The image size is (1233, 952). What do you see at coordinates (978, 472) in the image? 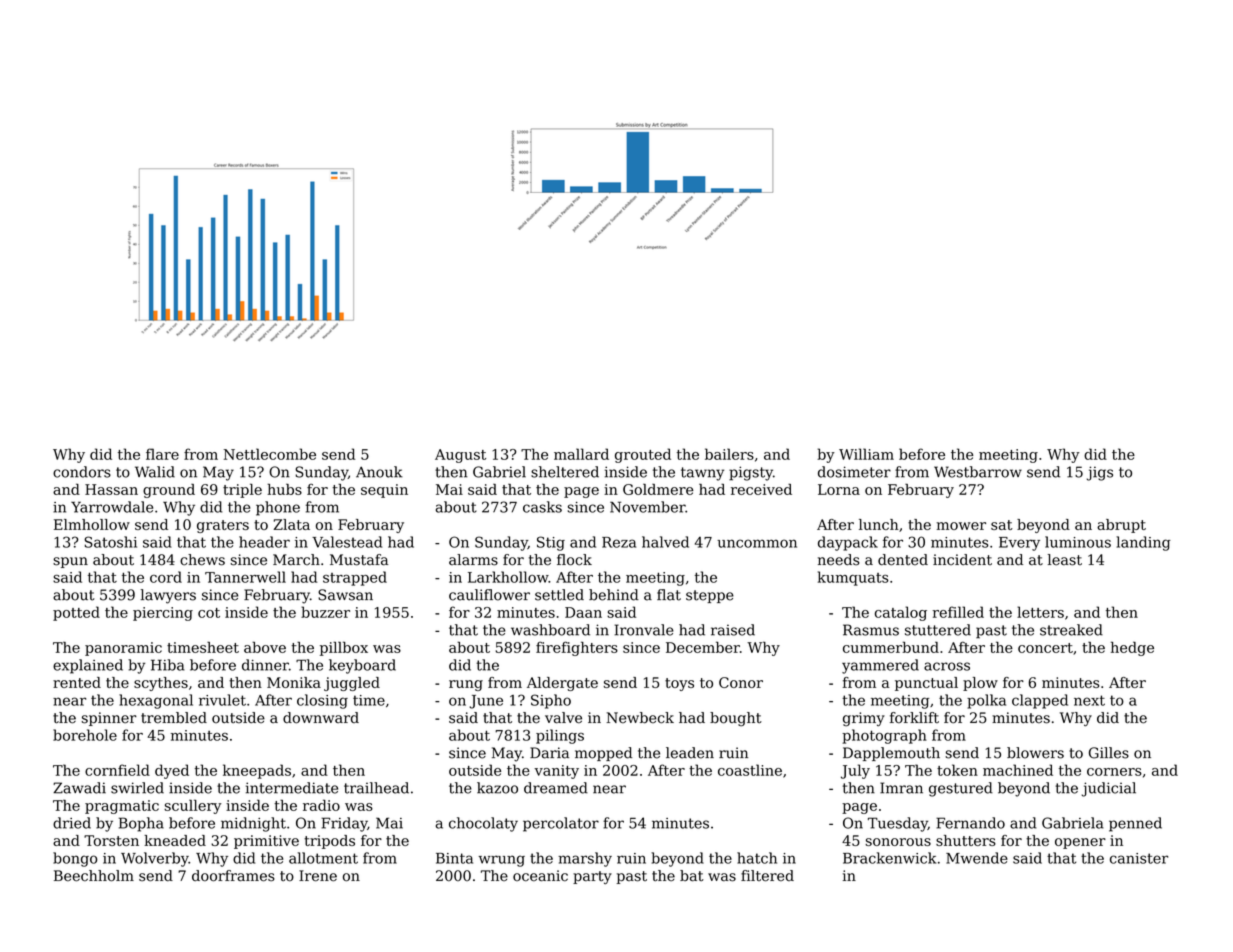
I see `Westbarrow` at bounding box center [978, 472].
